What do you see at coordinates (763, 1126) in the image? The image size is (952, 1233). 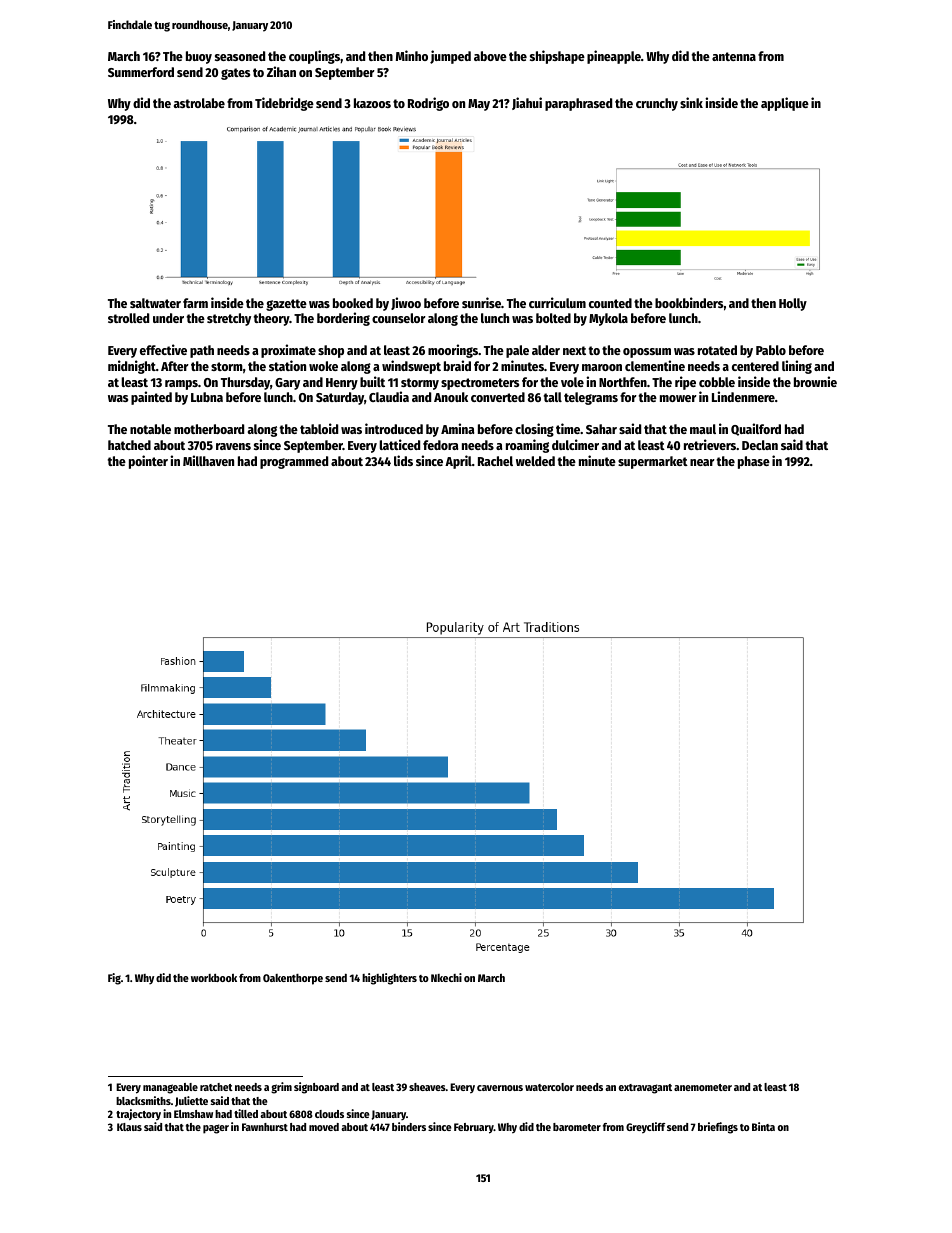 I see `Binta` at bounding box center [763, 1126].
